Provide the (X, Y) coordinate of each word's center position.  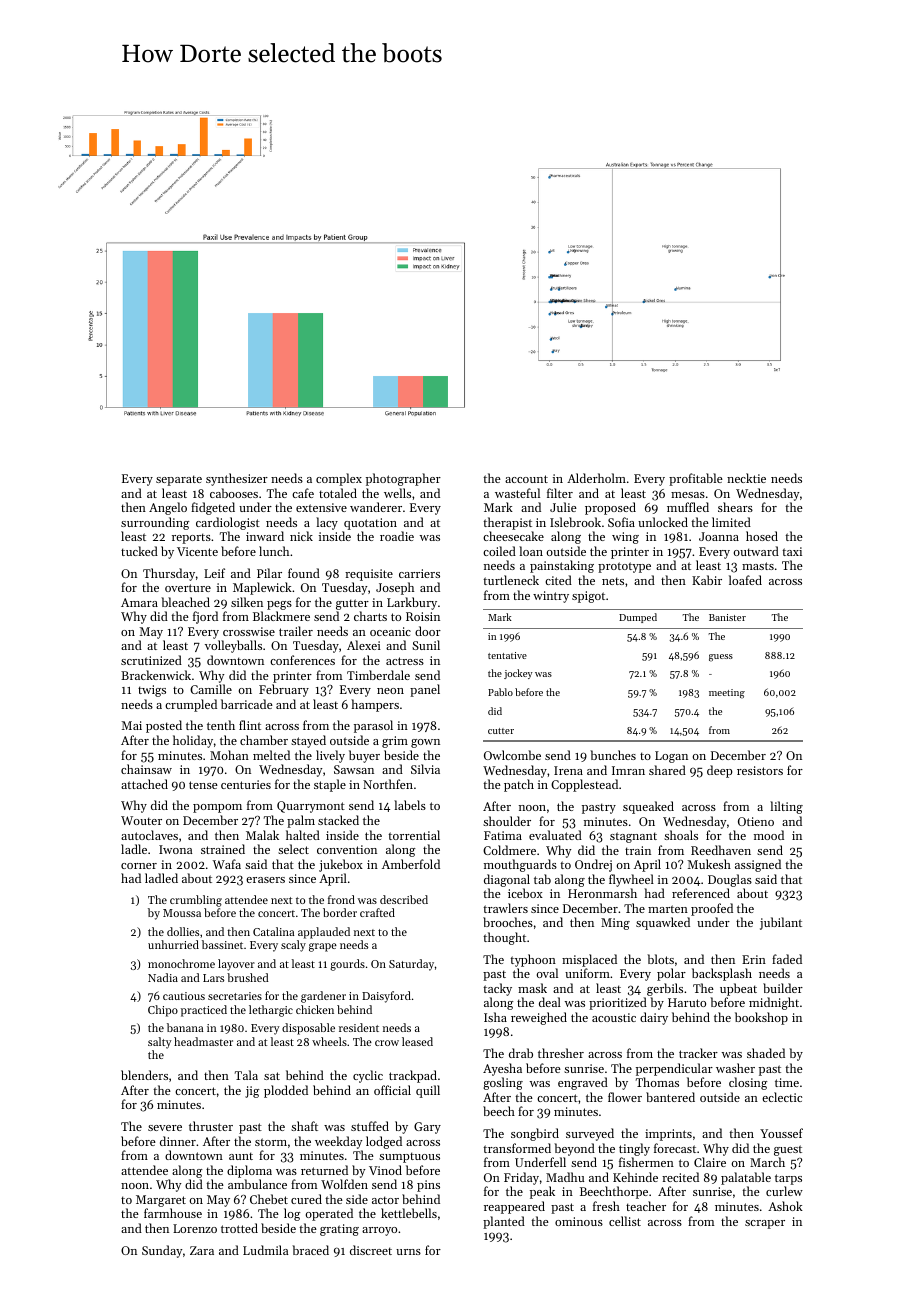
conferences (302, 660)
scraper (765, 1224)
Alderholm (596, 478)
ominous (579, 1221)
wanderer (376, 507)
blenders (144, 1075)
